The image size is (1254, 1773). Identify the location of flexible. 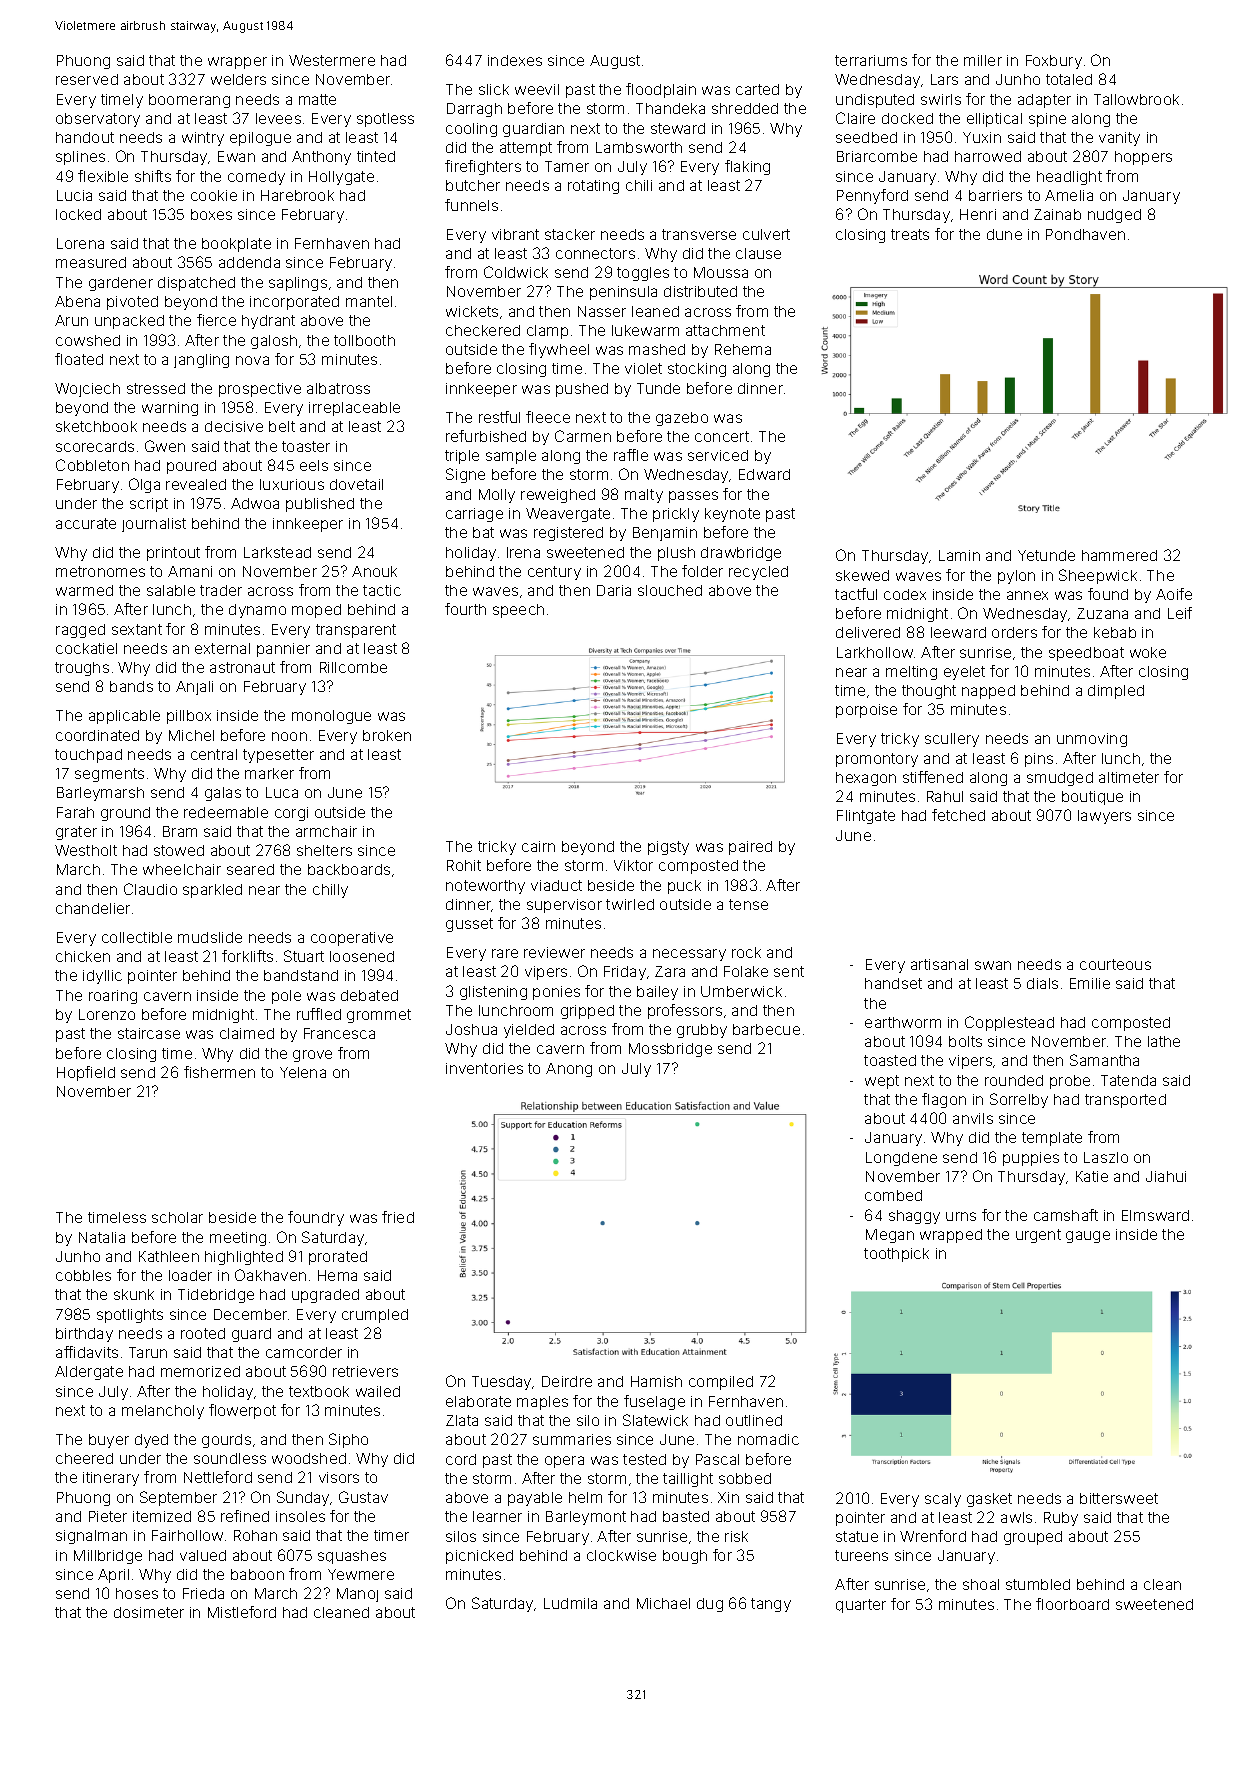
(103, 176).
